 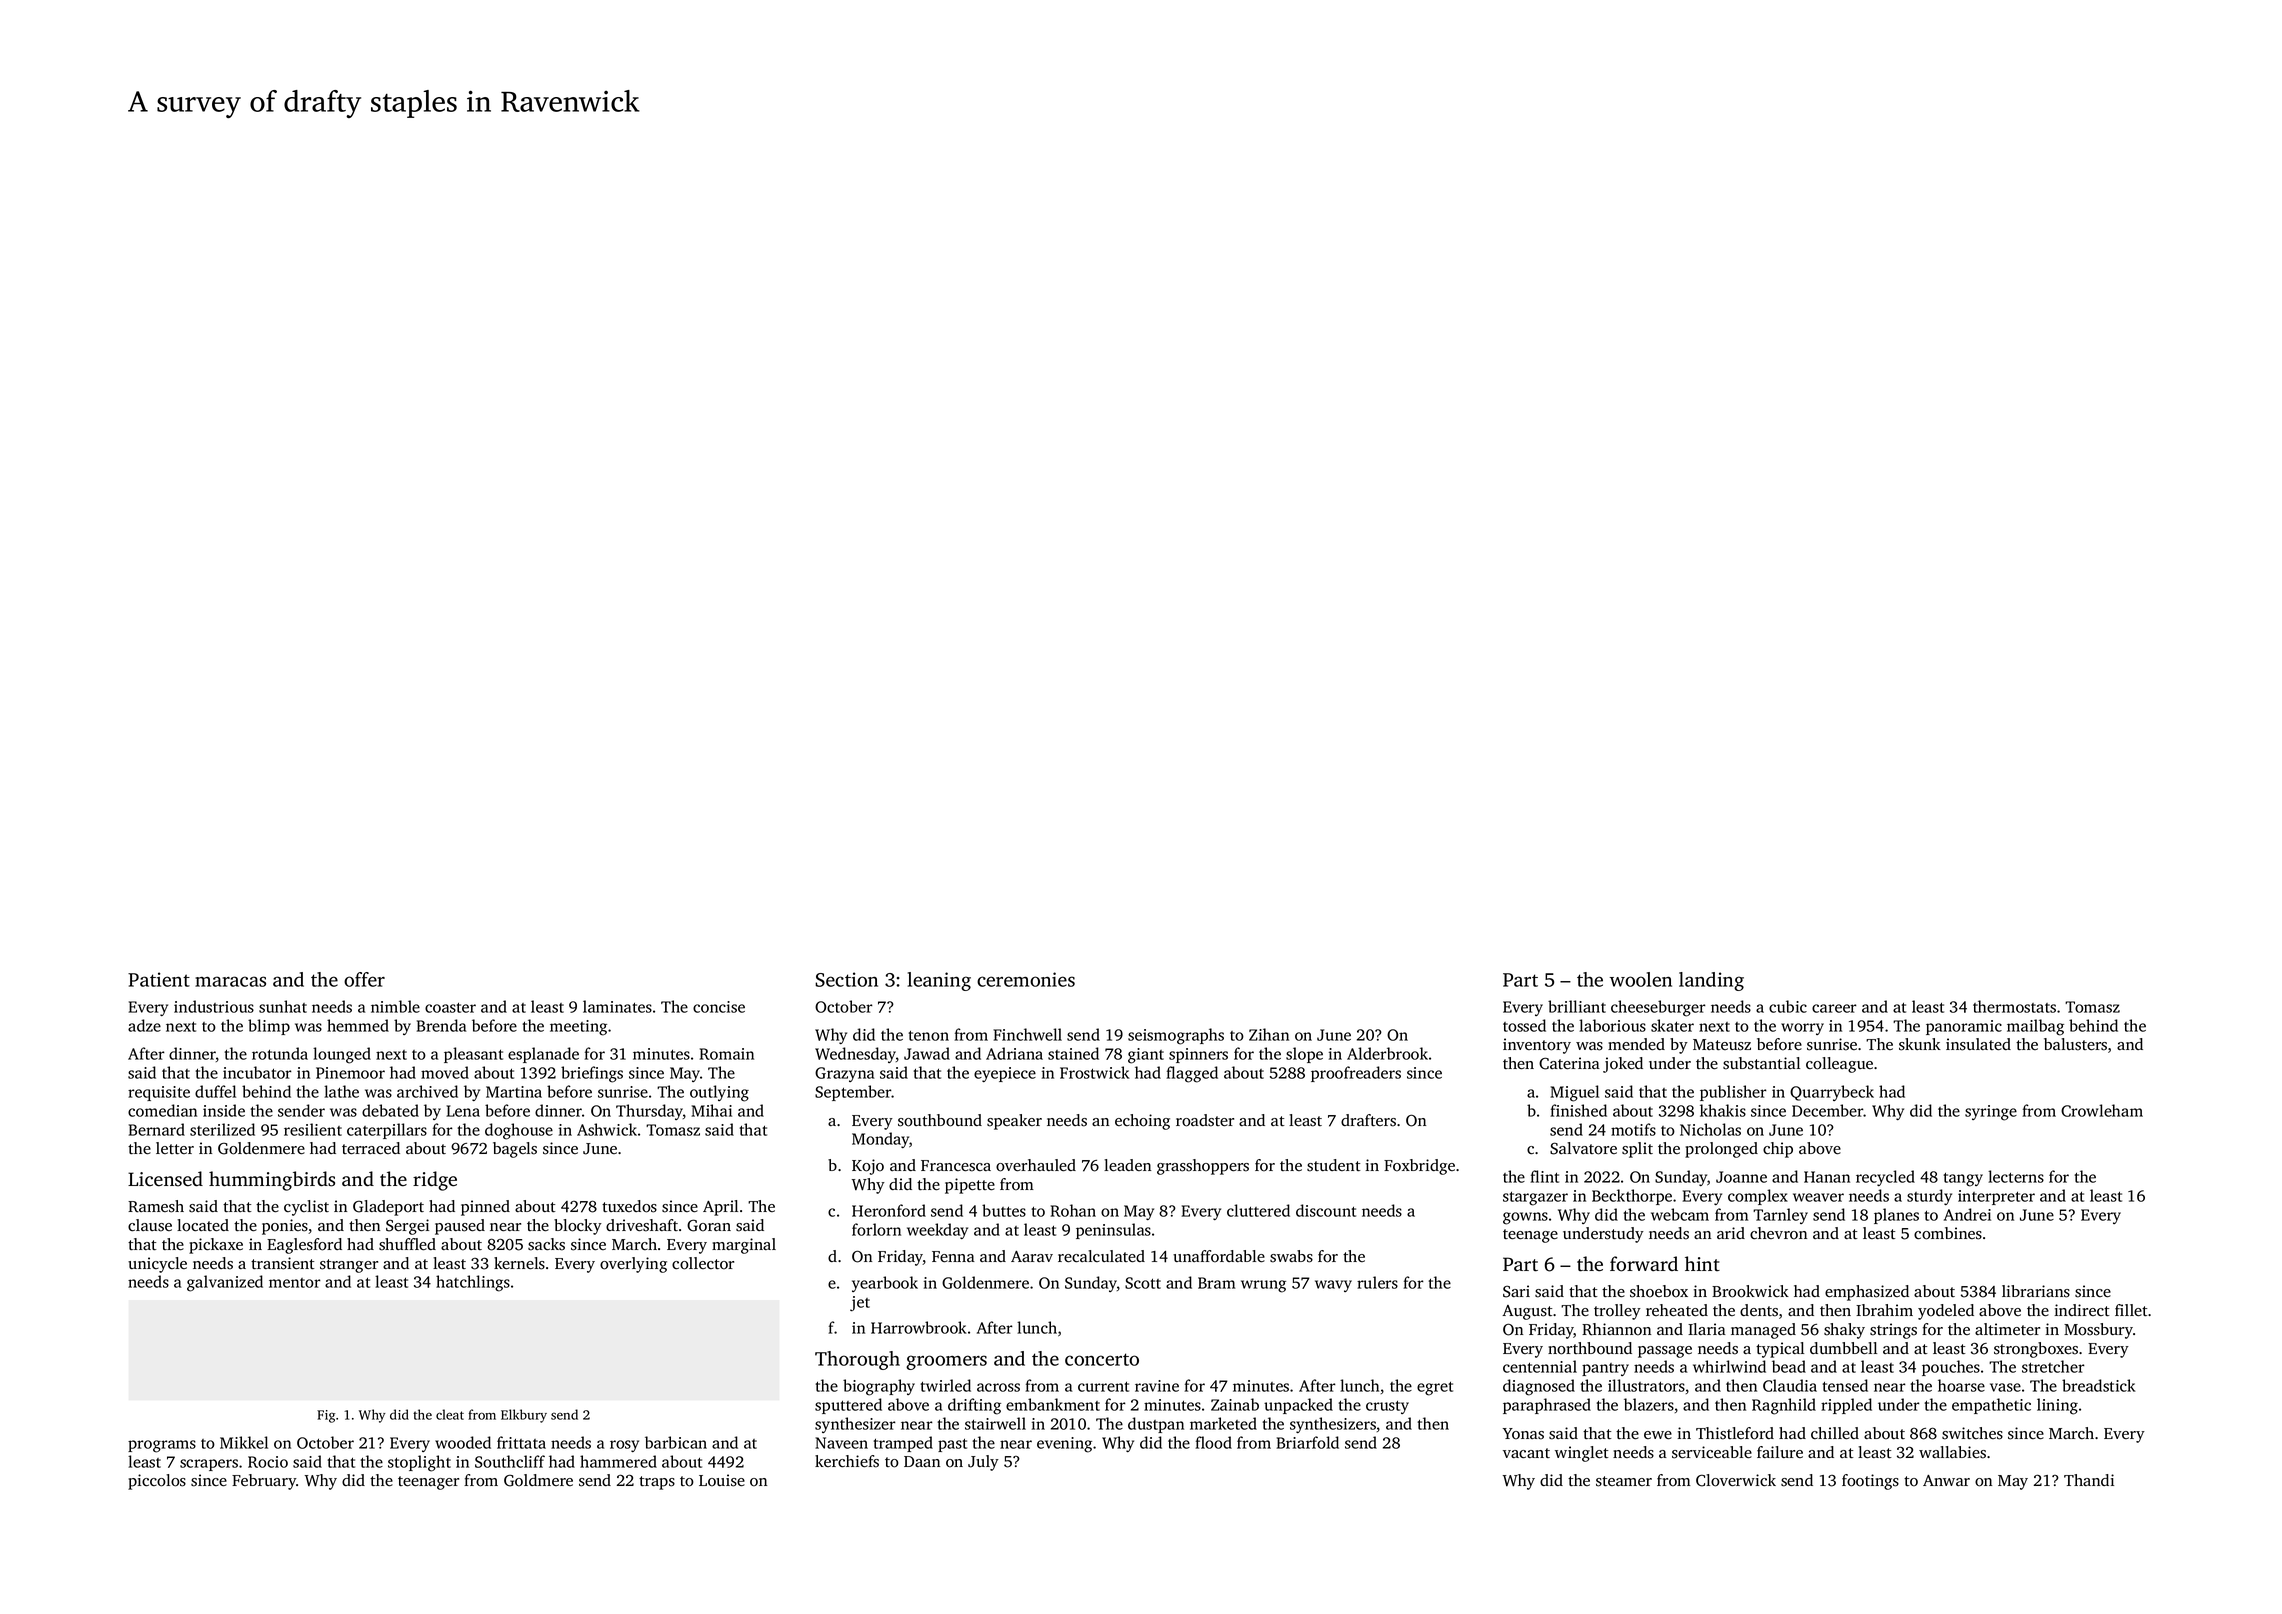 I want to click on landing, so click(x=1711, y=981).
